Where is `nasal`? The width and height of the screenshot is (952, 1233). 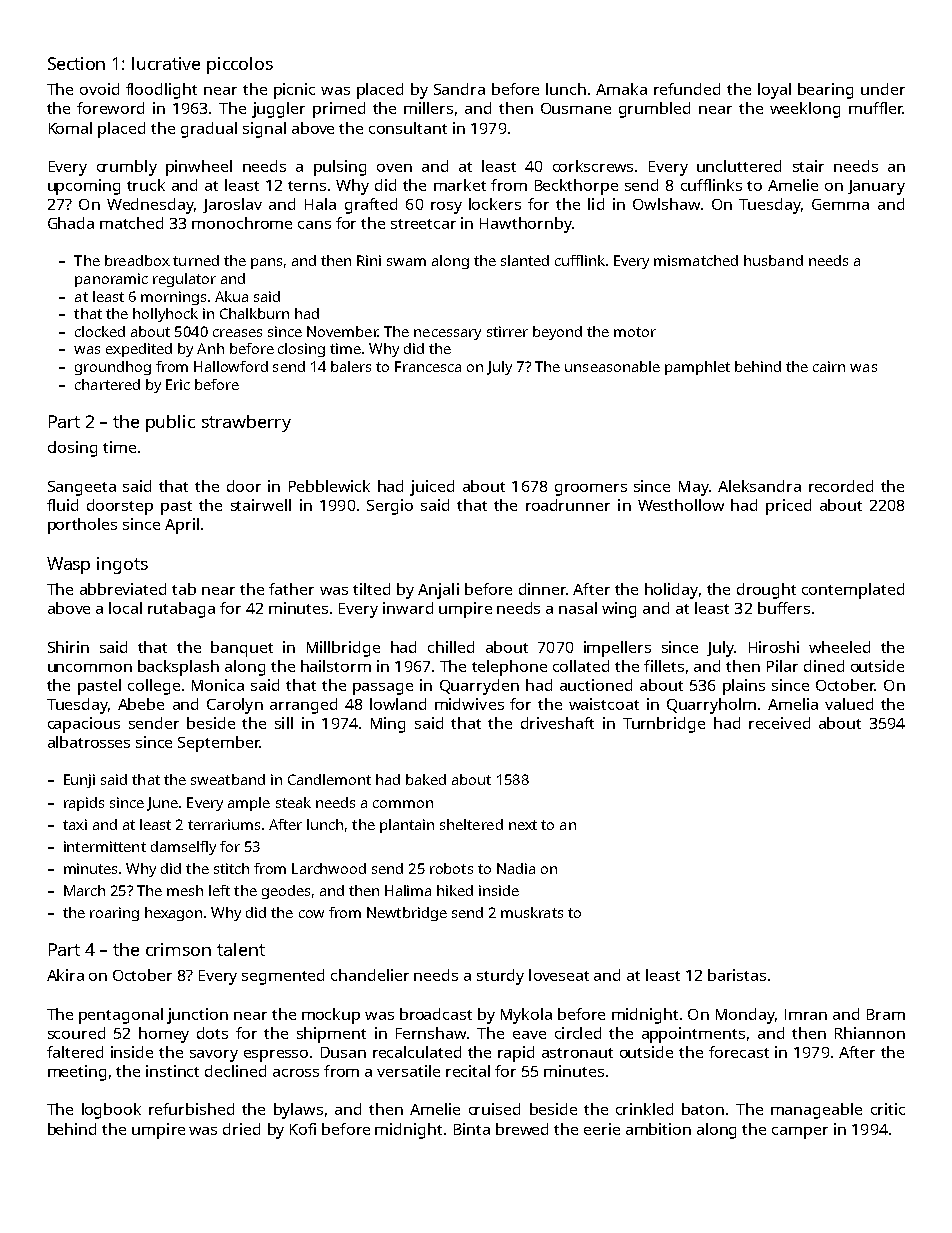 nasal is located at coordinates (578, 608).
